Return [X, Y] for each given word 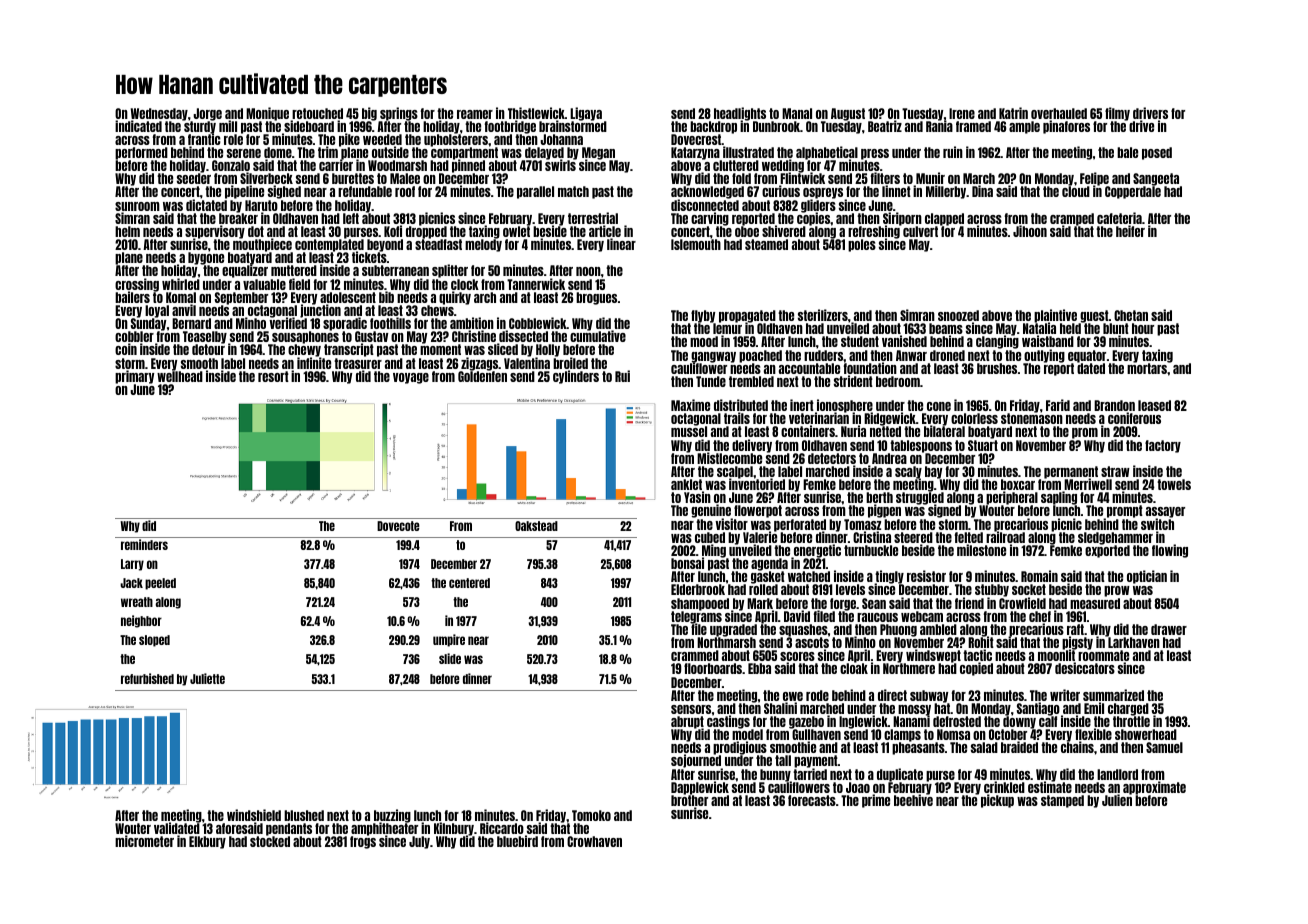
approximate [1154, 788]
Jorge [207, 114]
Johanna [561, 139]
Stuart [983, 445]
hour [1143, 328]
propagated [747, 316]
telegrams [696, 617]
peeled [160, 584]
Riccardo [502, 828]
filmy [1117, 114]
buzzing [392, 816]
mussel [689, 432]
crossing [137, 285]
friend [969, 603]
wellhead [180, 376]
